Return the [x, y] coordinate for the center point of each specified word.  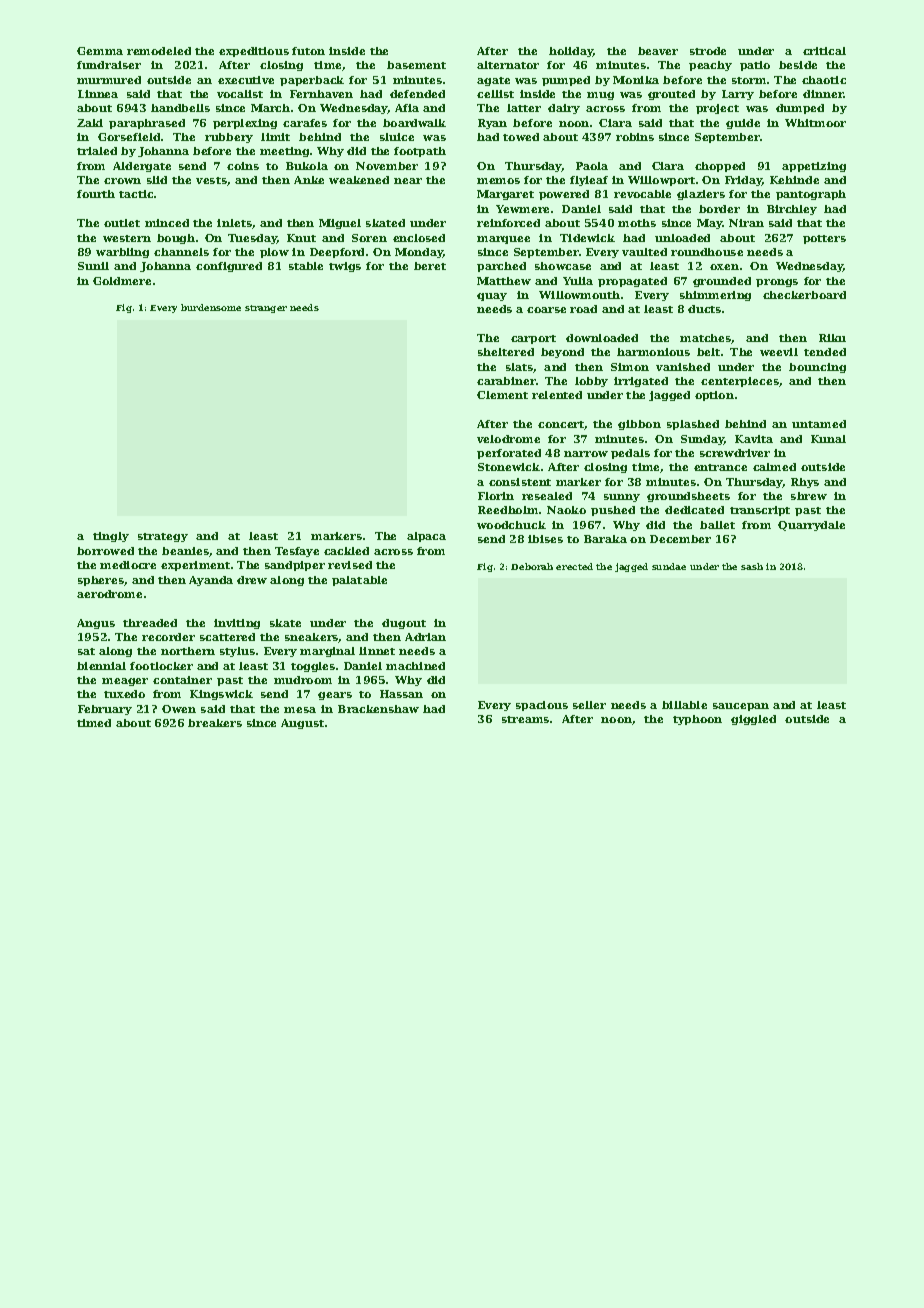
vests [211, 180]
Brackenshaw [378, 709]
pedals [630, 454]
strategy [163, 537]
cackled [346, 551]
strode [708, 51]
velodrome [508, 439]
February [105, 710]
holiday [571, 52]
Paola [592, 166]
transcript [760, 511]
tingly [111, 537]
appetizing [814, 167]
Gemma [100, 51]
